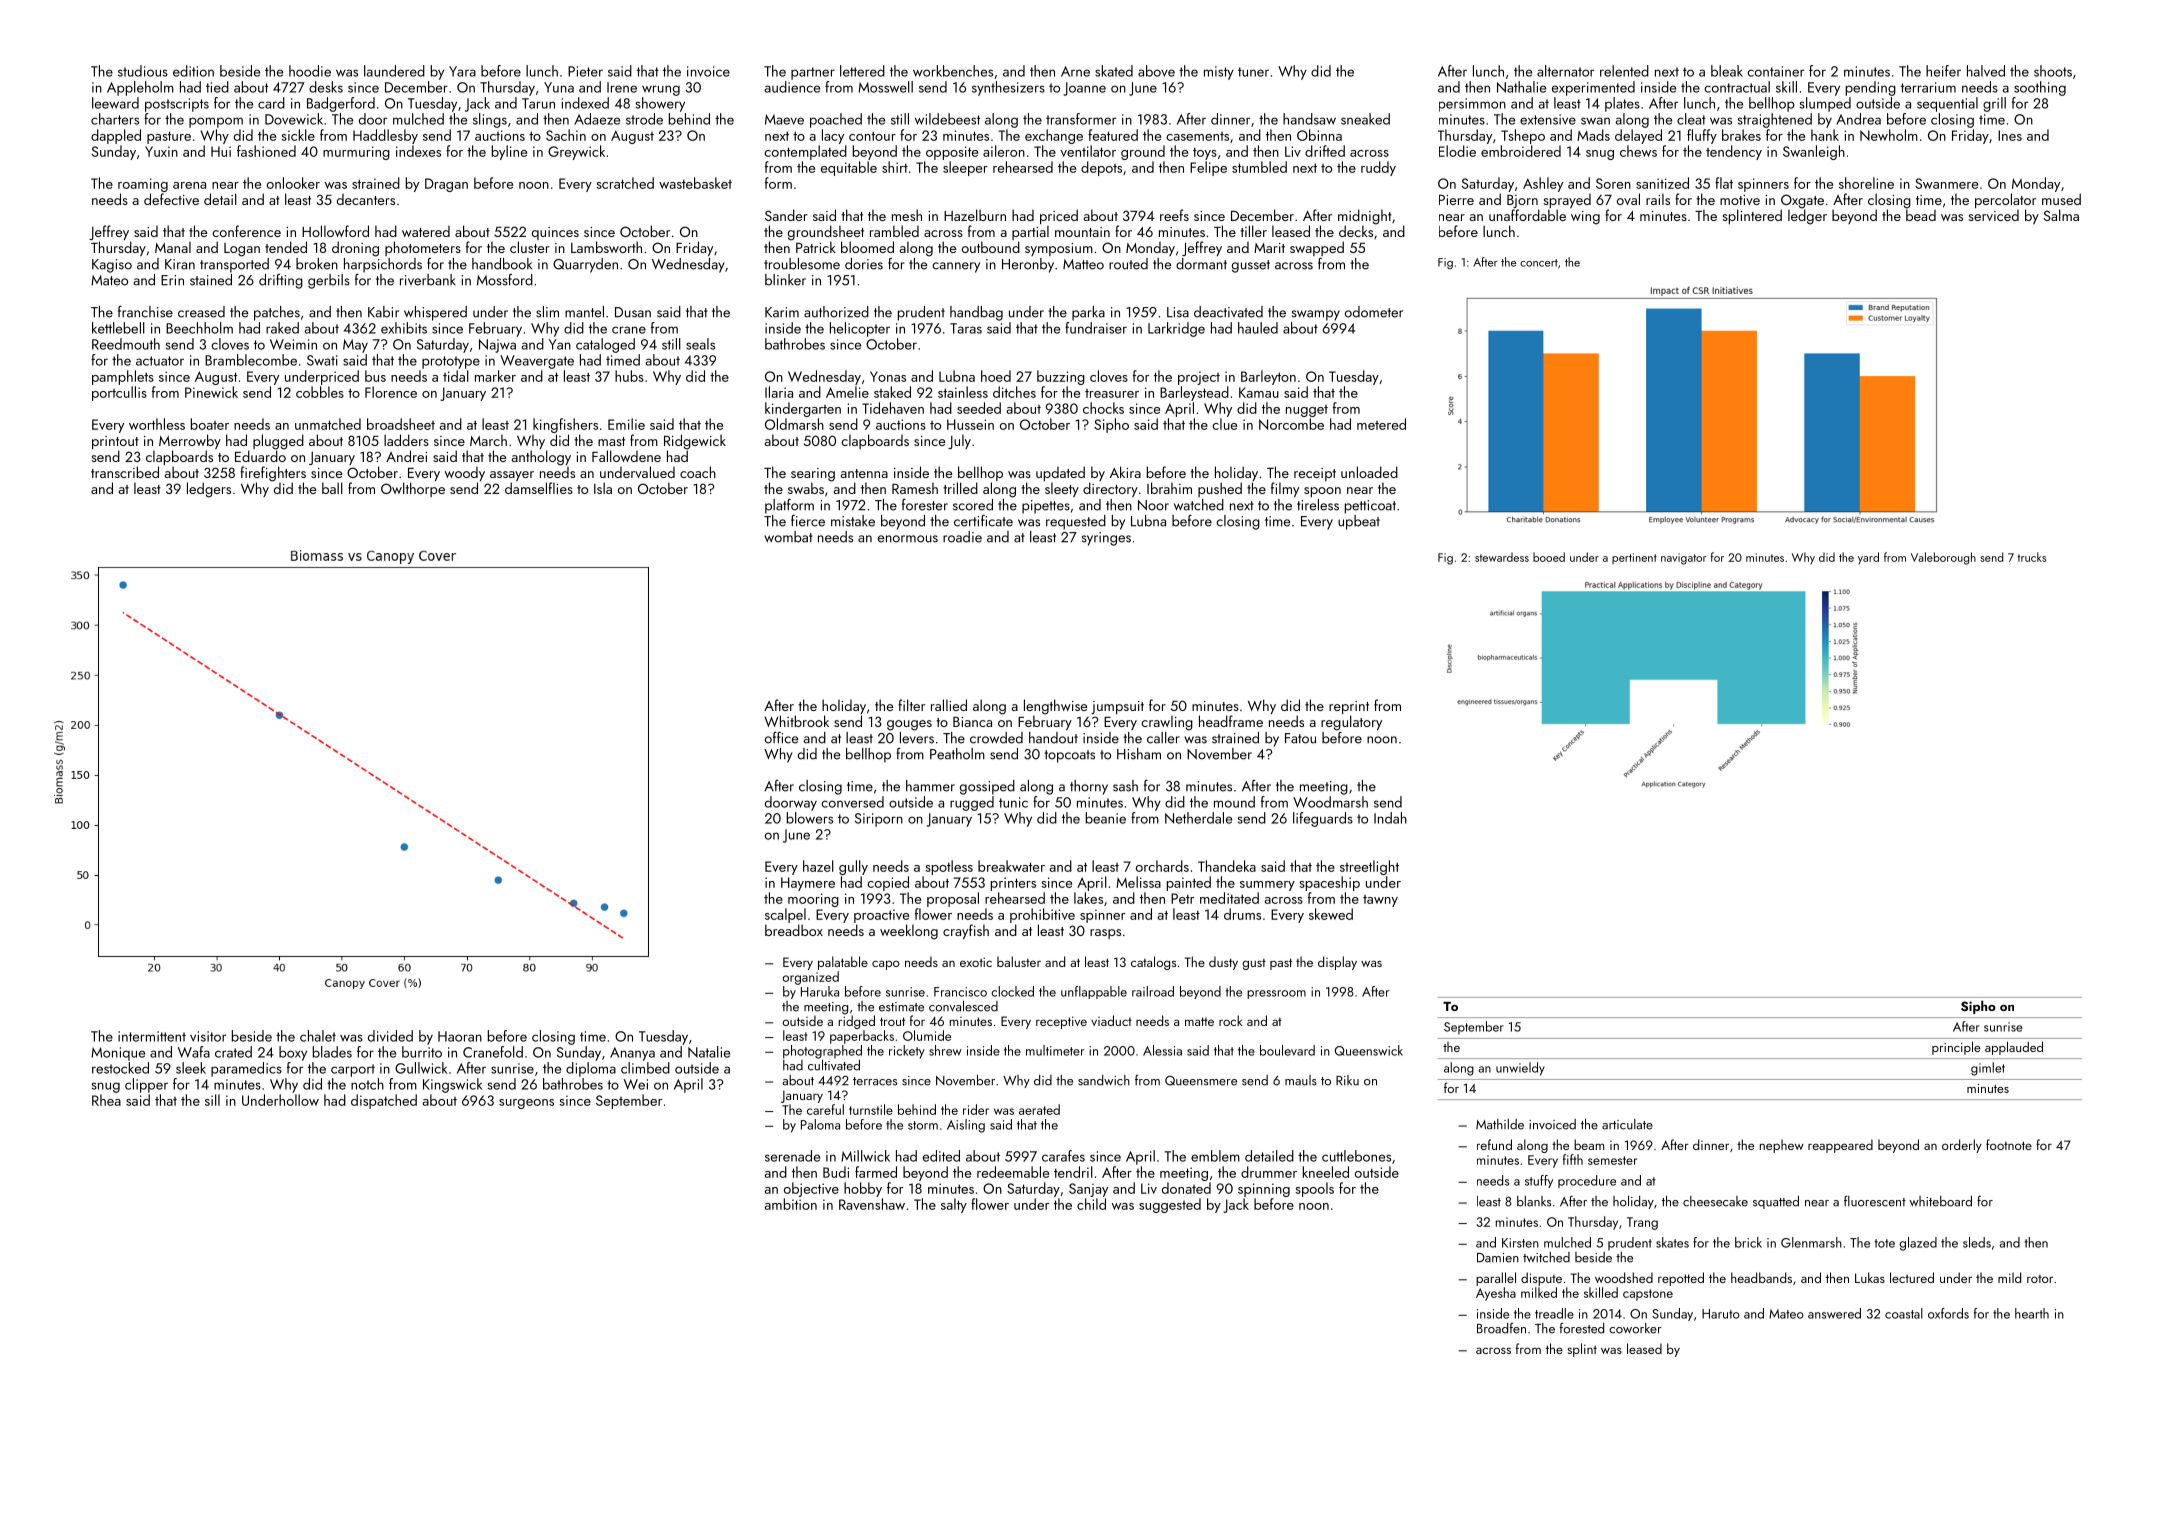 Image resolution: width=2173 pixels, height=1537 pixels. I want to click on Indah, so click(1390, 818).
